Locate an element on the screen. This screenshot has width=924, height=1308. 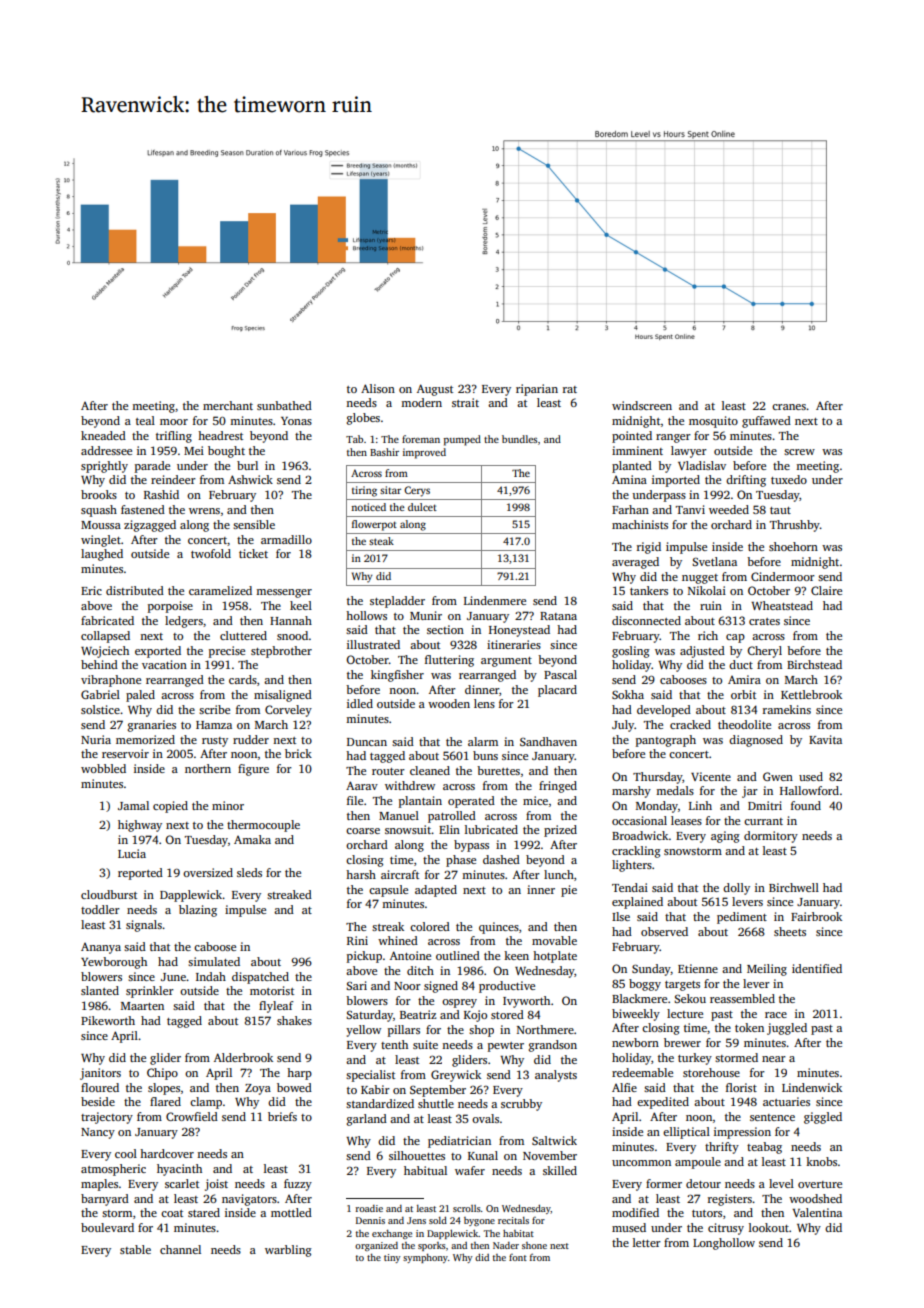
Birchwell is located at coordinates (794, 887).
